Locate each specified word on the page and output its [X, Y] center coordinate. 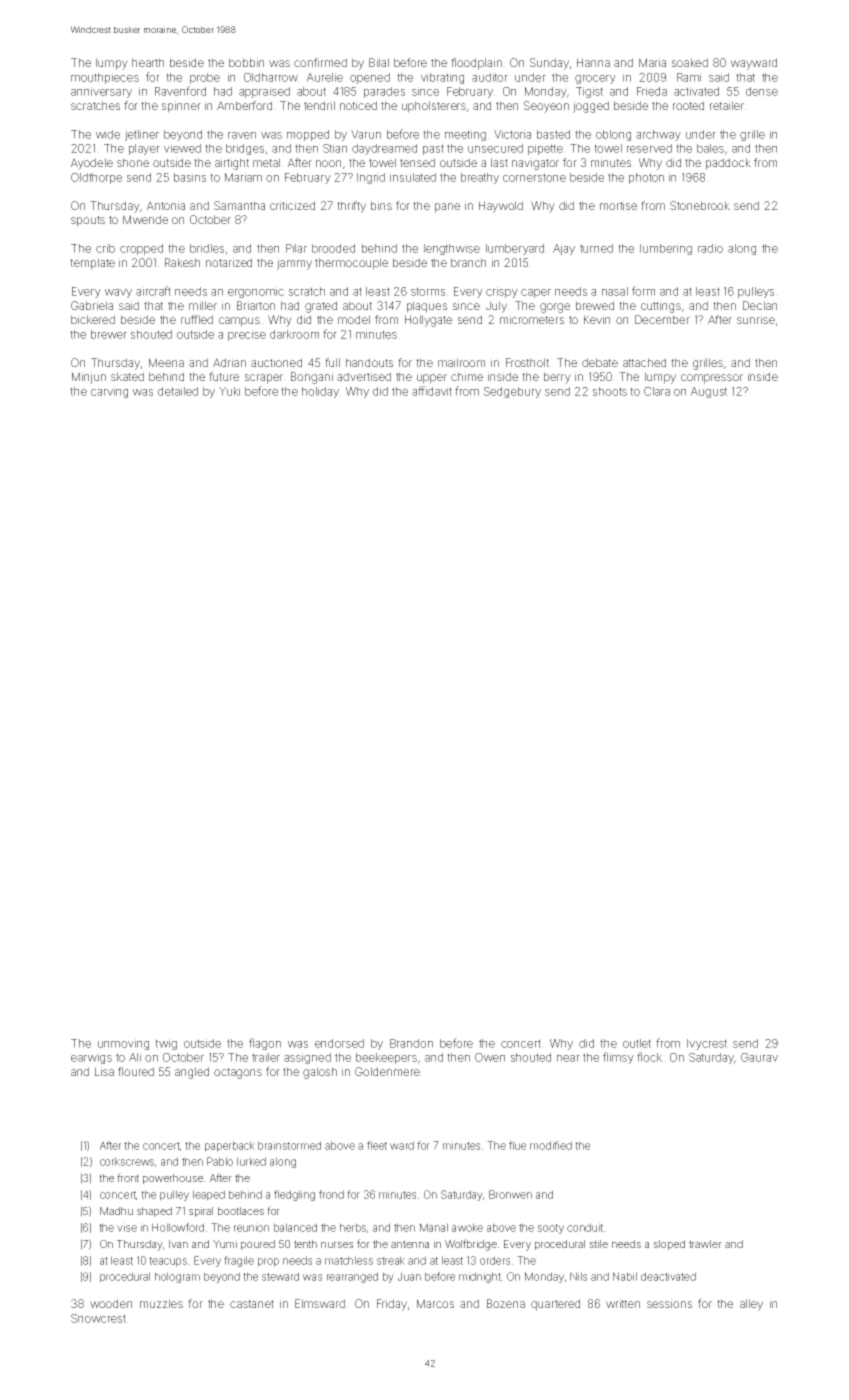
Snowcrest [98, 1318]
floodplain [476, 64]
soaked [690, 62]
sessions [669, 1303]
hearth [148, 62]
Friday [392, 1305]
